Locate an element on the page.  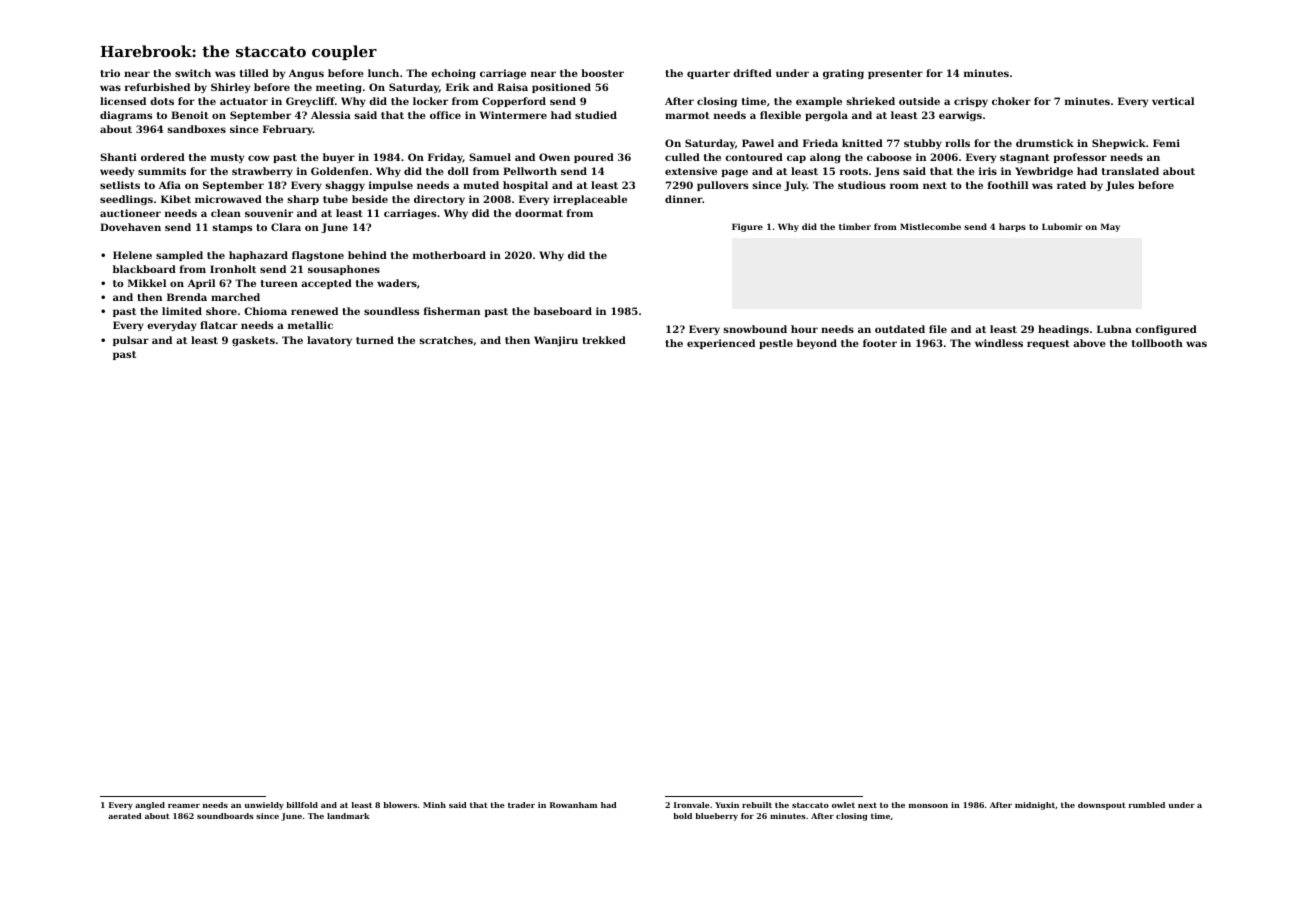
pulsar is located at coordinates (131, 341).
